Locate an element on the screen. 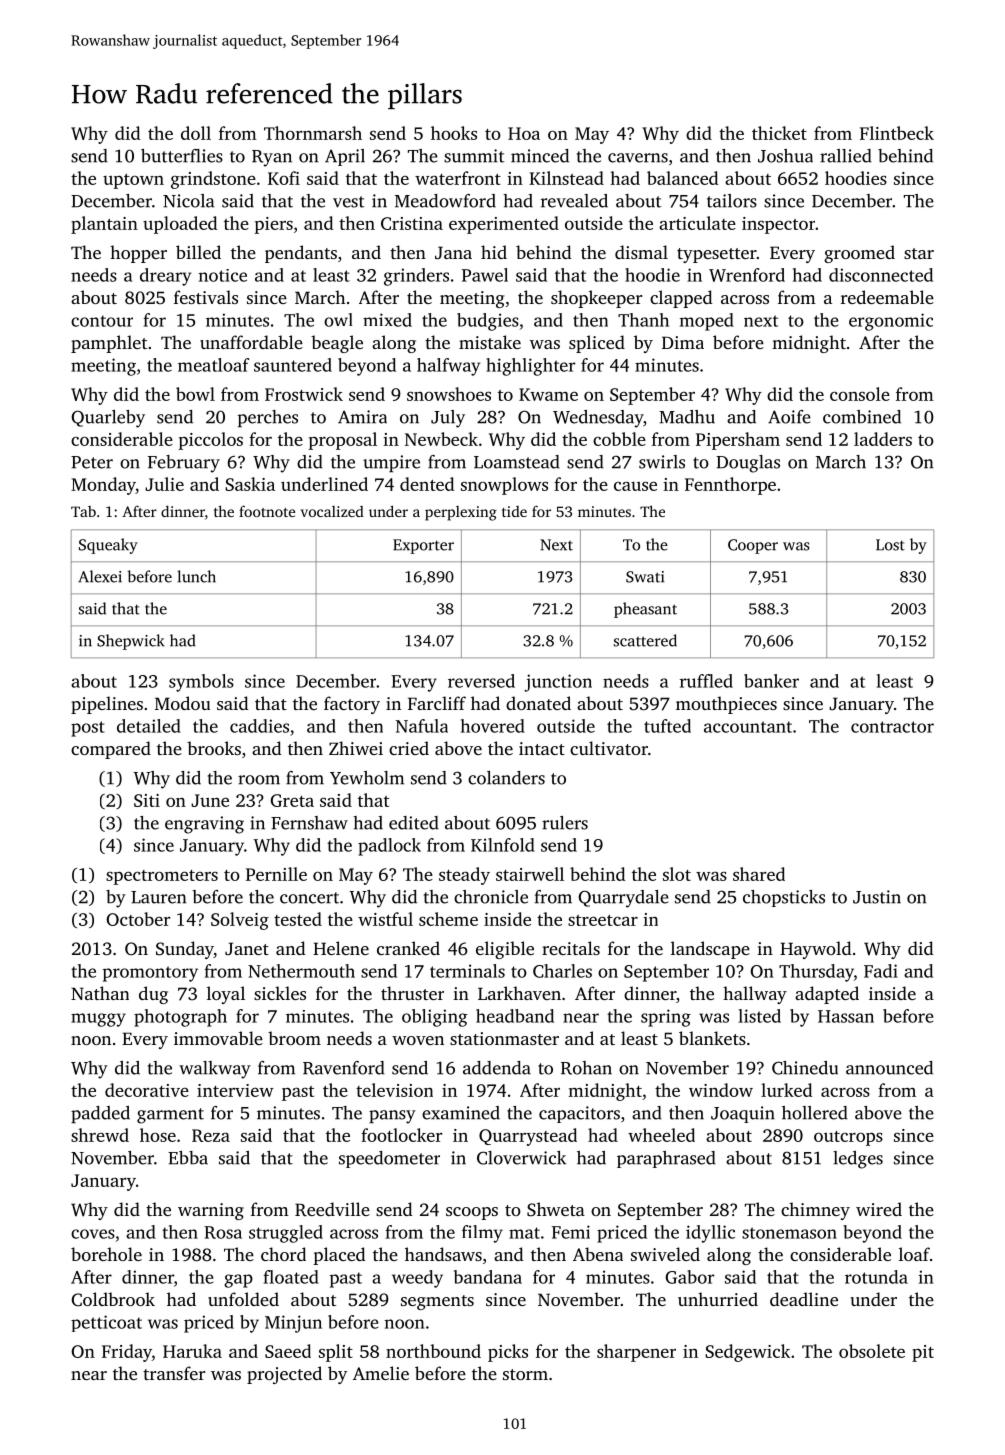  Kilnfold is located at coordinates (503, 845).
